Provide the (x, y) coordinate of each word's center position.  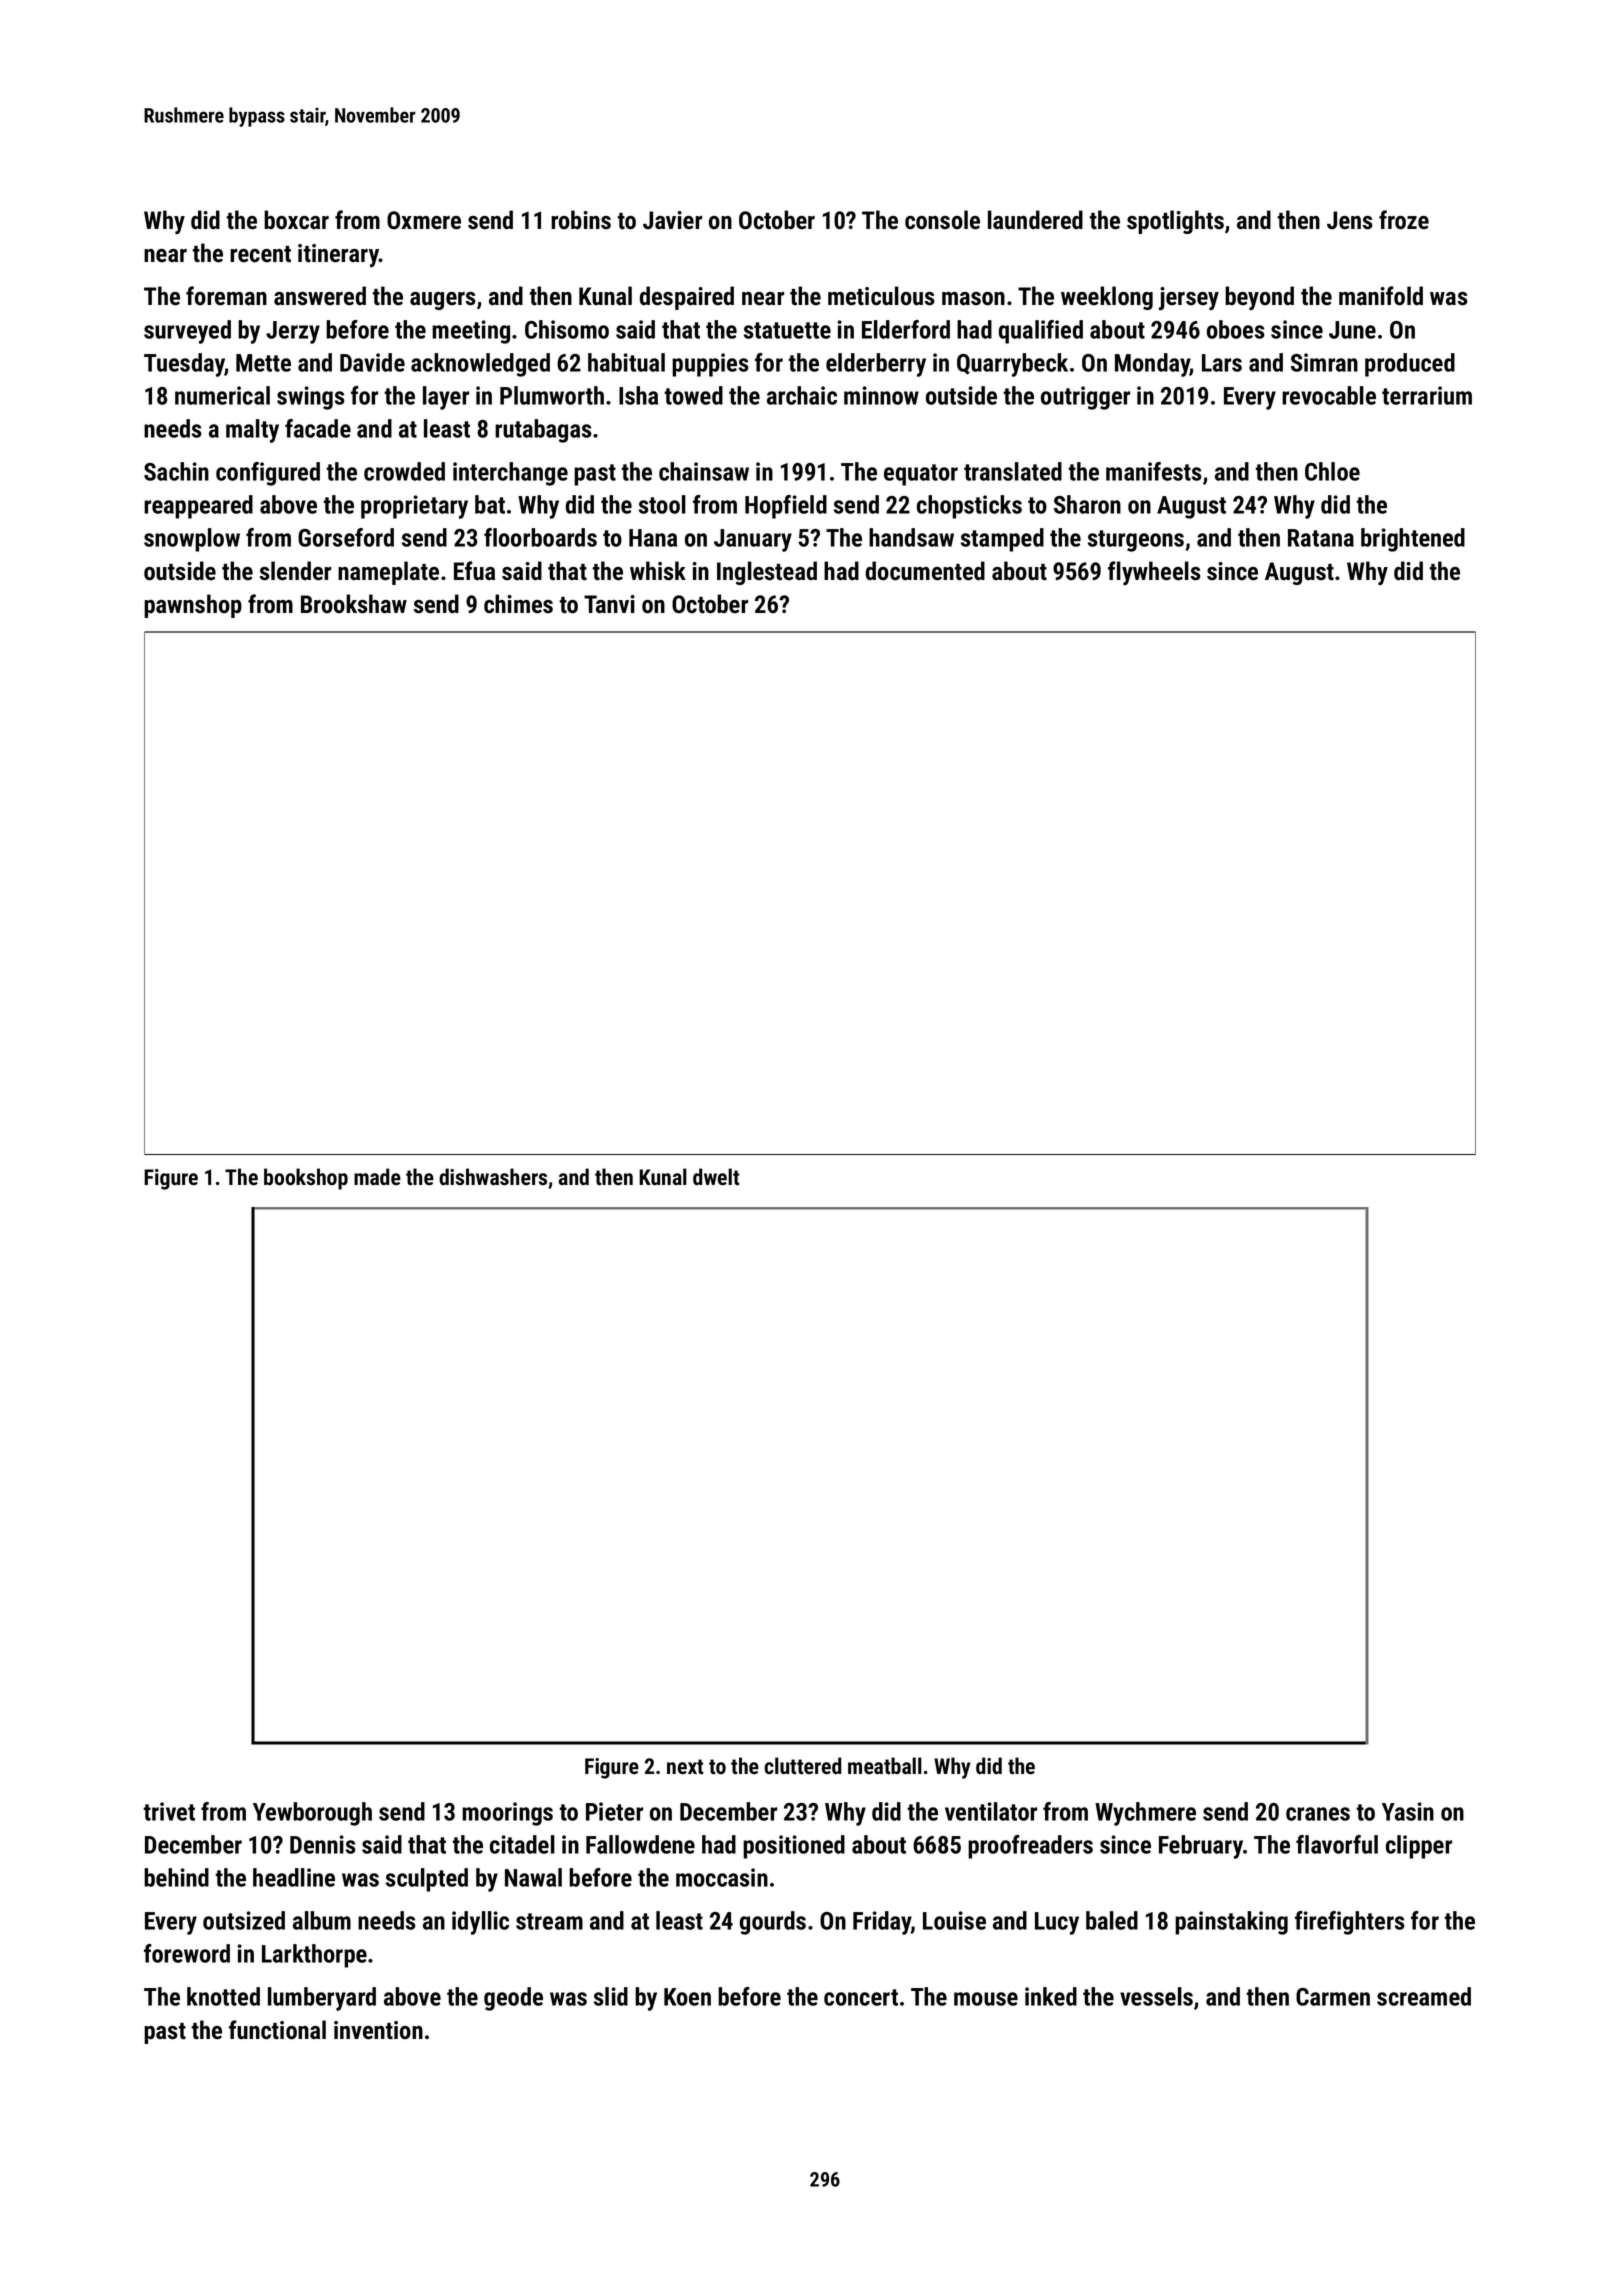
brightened (1413, 540)
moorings (507, 1814)
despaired (687, 298)
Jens (1350, 220)
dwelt (716, 1177)
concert (861, 1997)
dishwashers (493, 1176)
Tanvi (609, 604)
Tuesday (184, 365)
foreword (187, 1953)
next (685, 1767)
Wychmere (1145, 1814)
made (377, 1176)
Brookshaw (354, 604)
